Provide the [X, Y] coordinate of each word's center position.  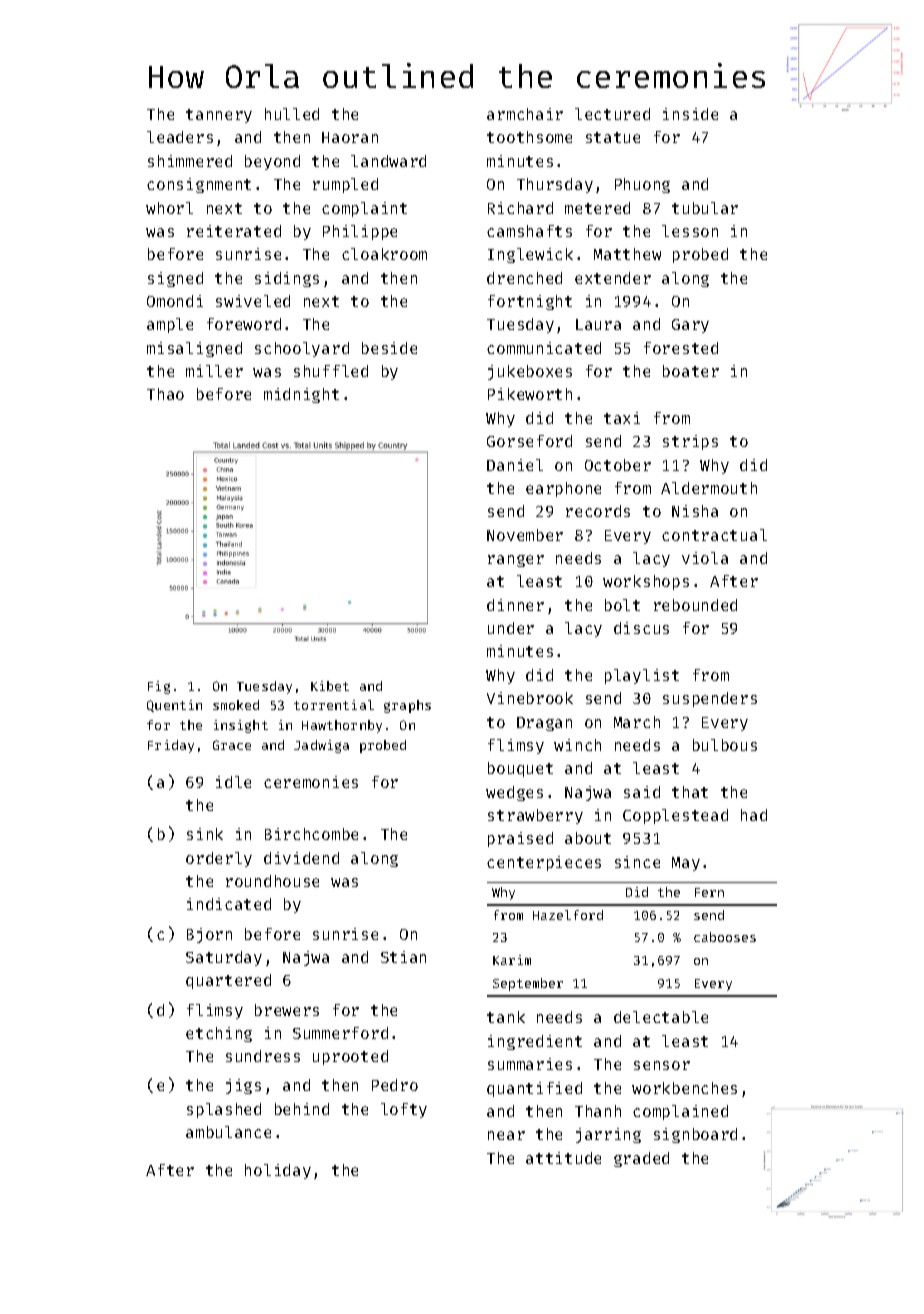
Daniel [515, 465]
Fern [709, 892]
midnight [301, 395]
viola [705, 558]
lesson [690, 231]
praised [520, 839]
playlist [642, 676]
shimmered [190, 161]
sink [205, 834]
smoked [236, 705]
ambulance [228, 1132]
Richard [520, 208]
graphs [407, 706]
